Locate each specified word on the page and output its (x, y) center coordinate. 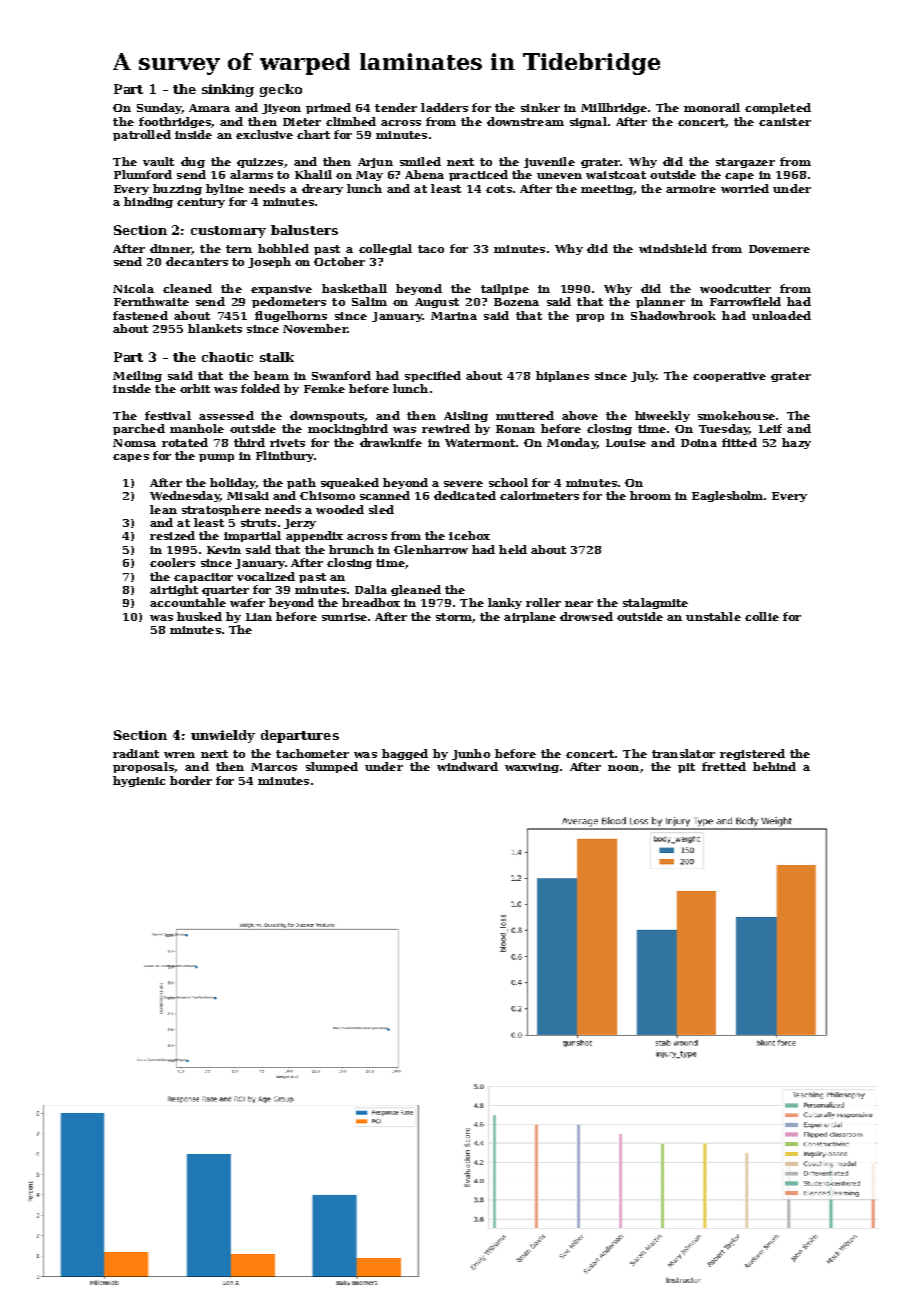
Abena (424, 174)
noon (623, 768)
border (191, 780)
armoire (691, 189)
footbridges (175, 122)
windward (467, 766)
